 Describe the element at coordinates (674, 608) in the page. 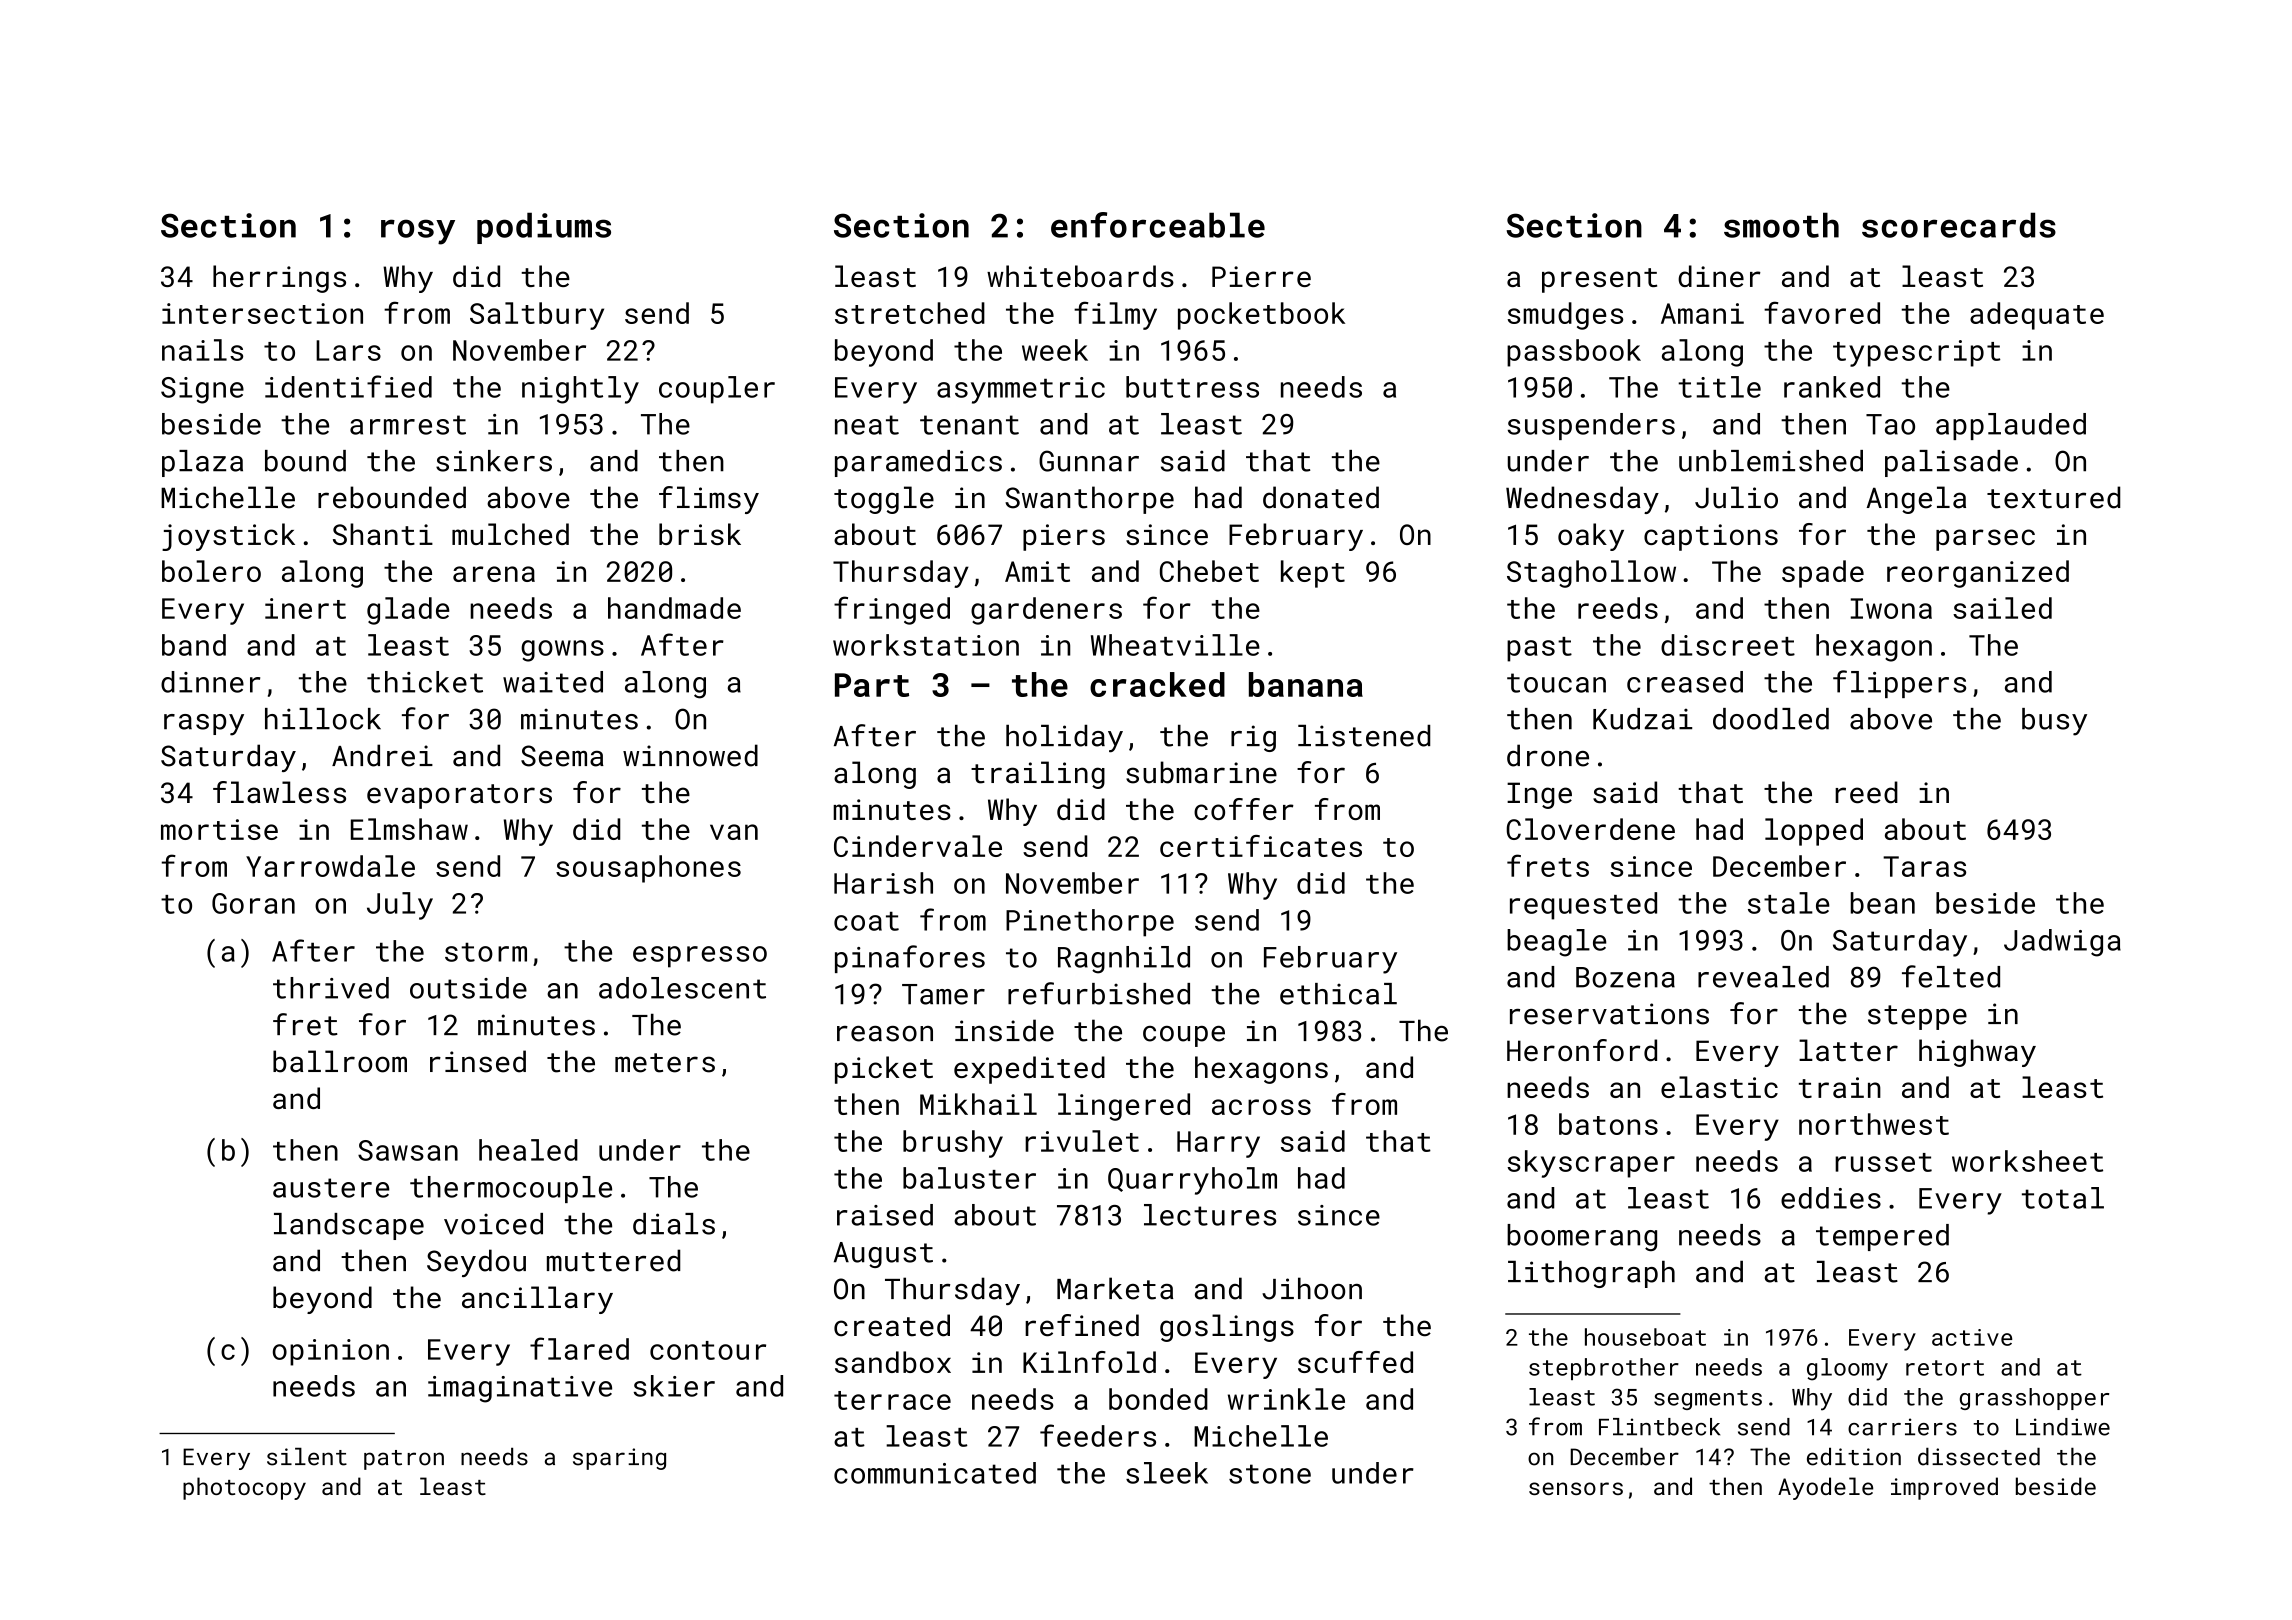

I see `handmade` at that location.
